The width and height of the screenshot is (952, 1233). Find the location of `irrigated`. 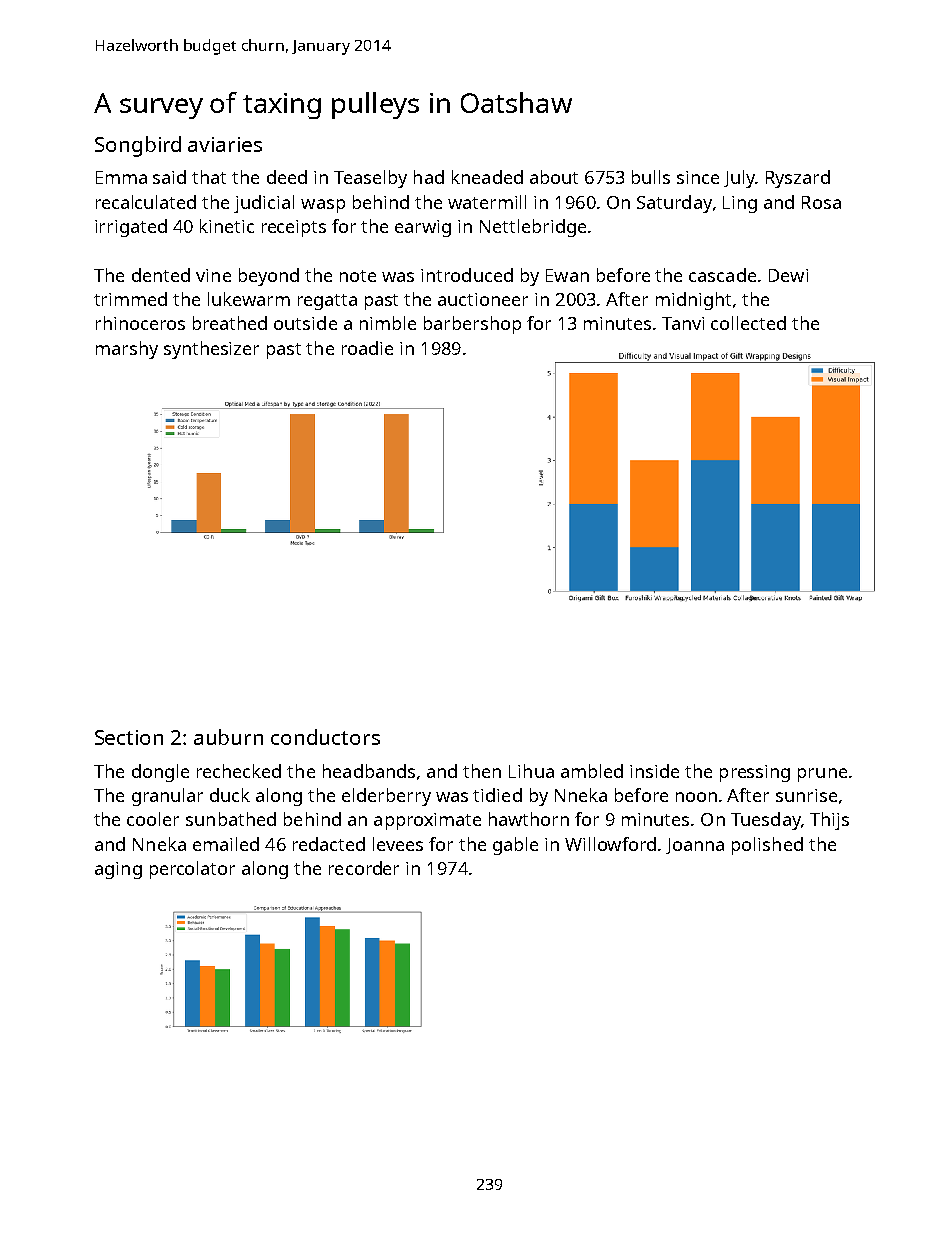

irrigated is located at coordinates (131, 228).
